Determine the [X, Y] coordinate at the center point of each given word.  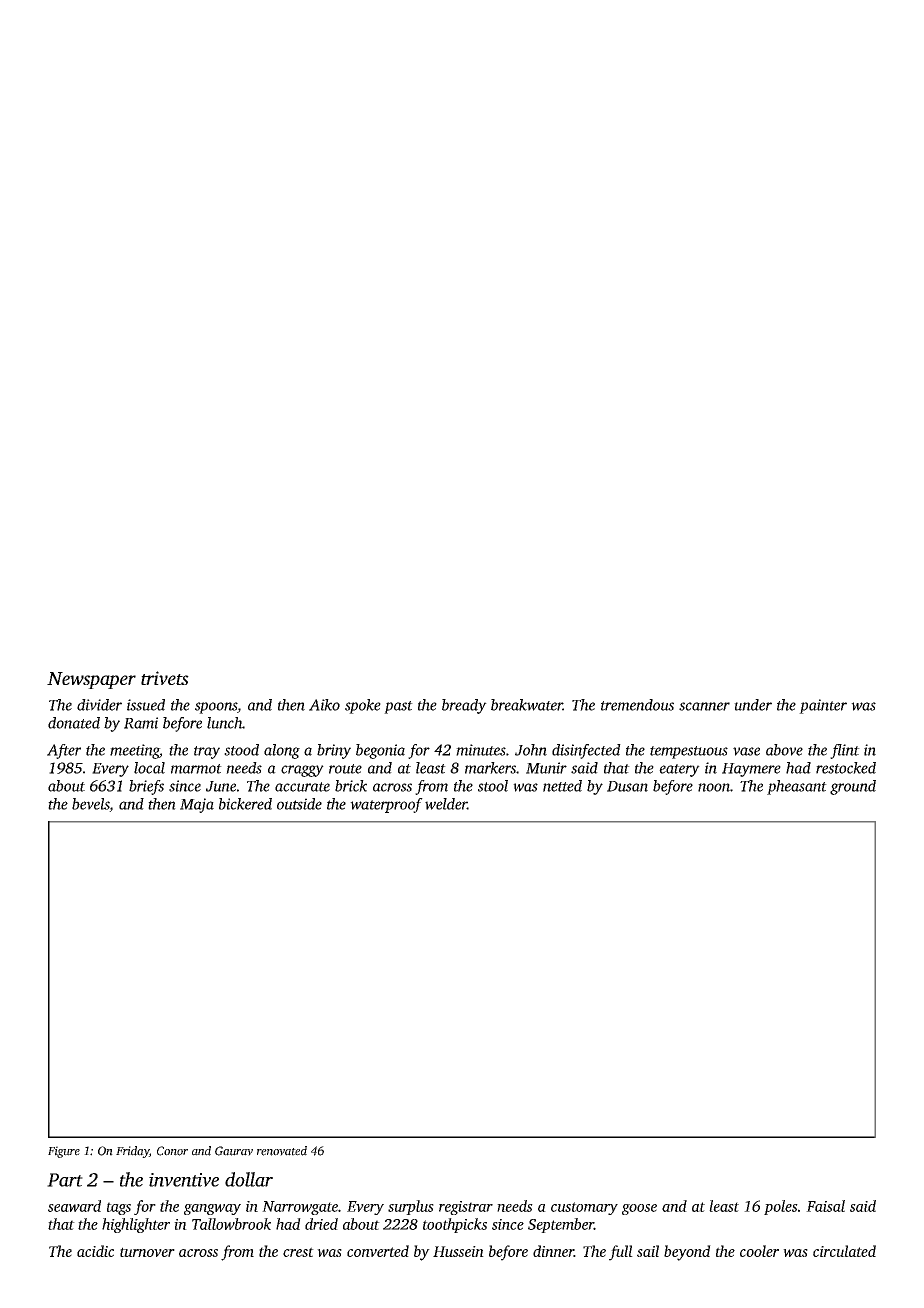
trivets [165, 678]
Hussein [458, 1251]
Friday [132, 1152]
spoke [363, 706]
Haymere [751, 770]
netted [562, 786]
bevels [91, 805]
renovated [282, 1151]
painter [823, 706]
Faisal [825, 1206]
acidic [95, 1251]
